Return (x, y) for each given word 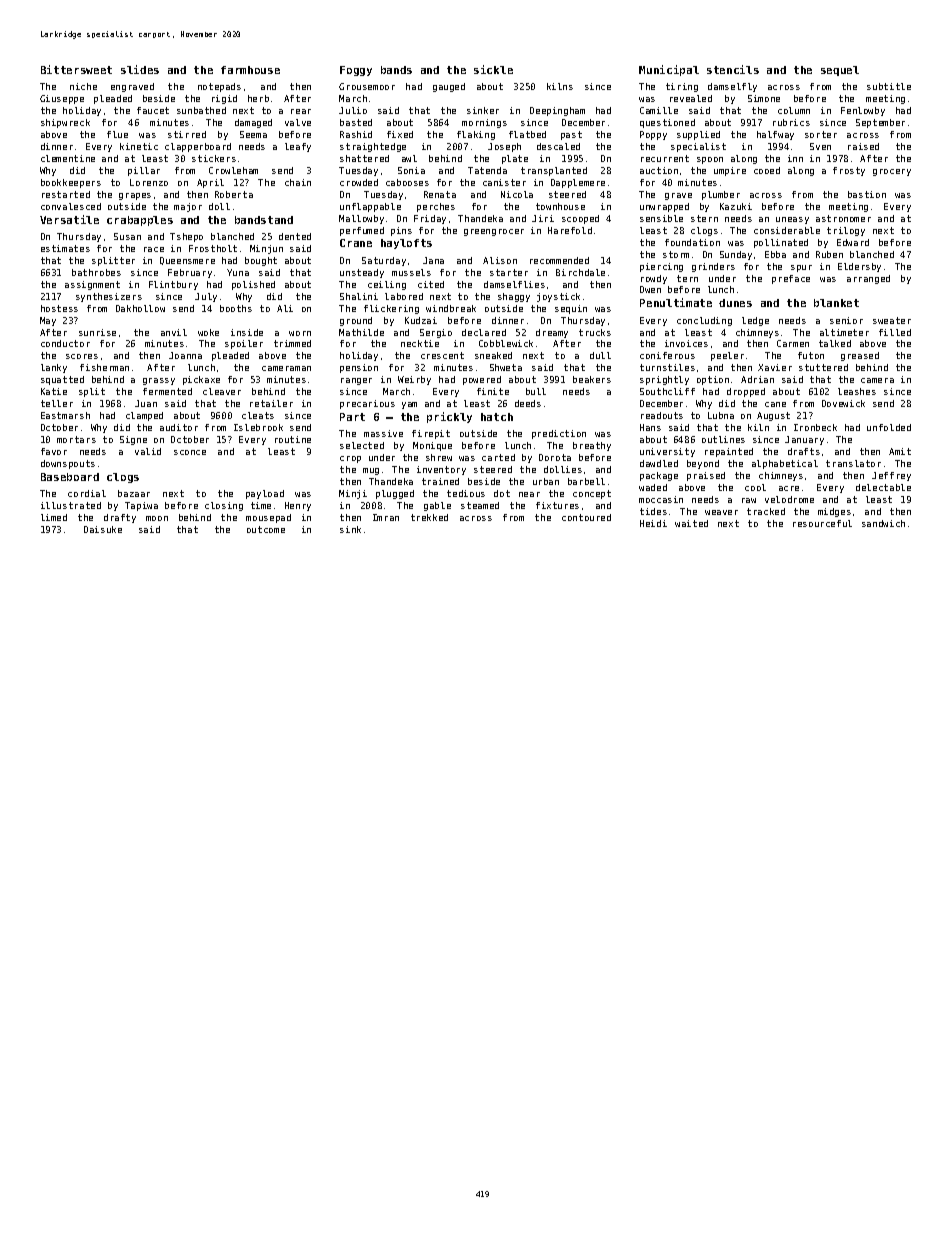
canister (504, 182)
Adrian (757, 379)
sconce (190, 452)
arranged (868, 279)
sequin (571, 309)
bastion (867, 194)
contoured (586, 517)
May (48, 321)
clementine (68, 158)
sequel (840, 71)
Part (352, 417)
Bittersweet (76, 69)
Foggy (356, 71)
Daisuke (103, 529)
